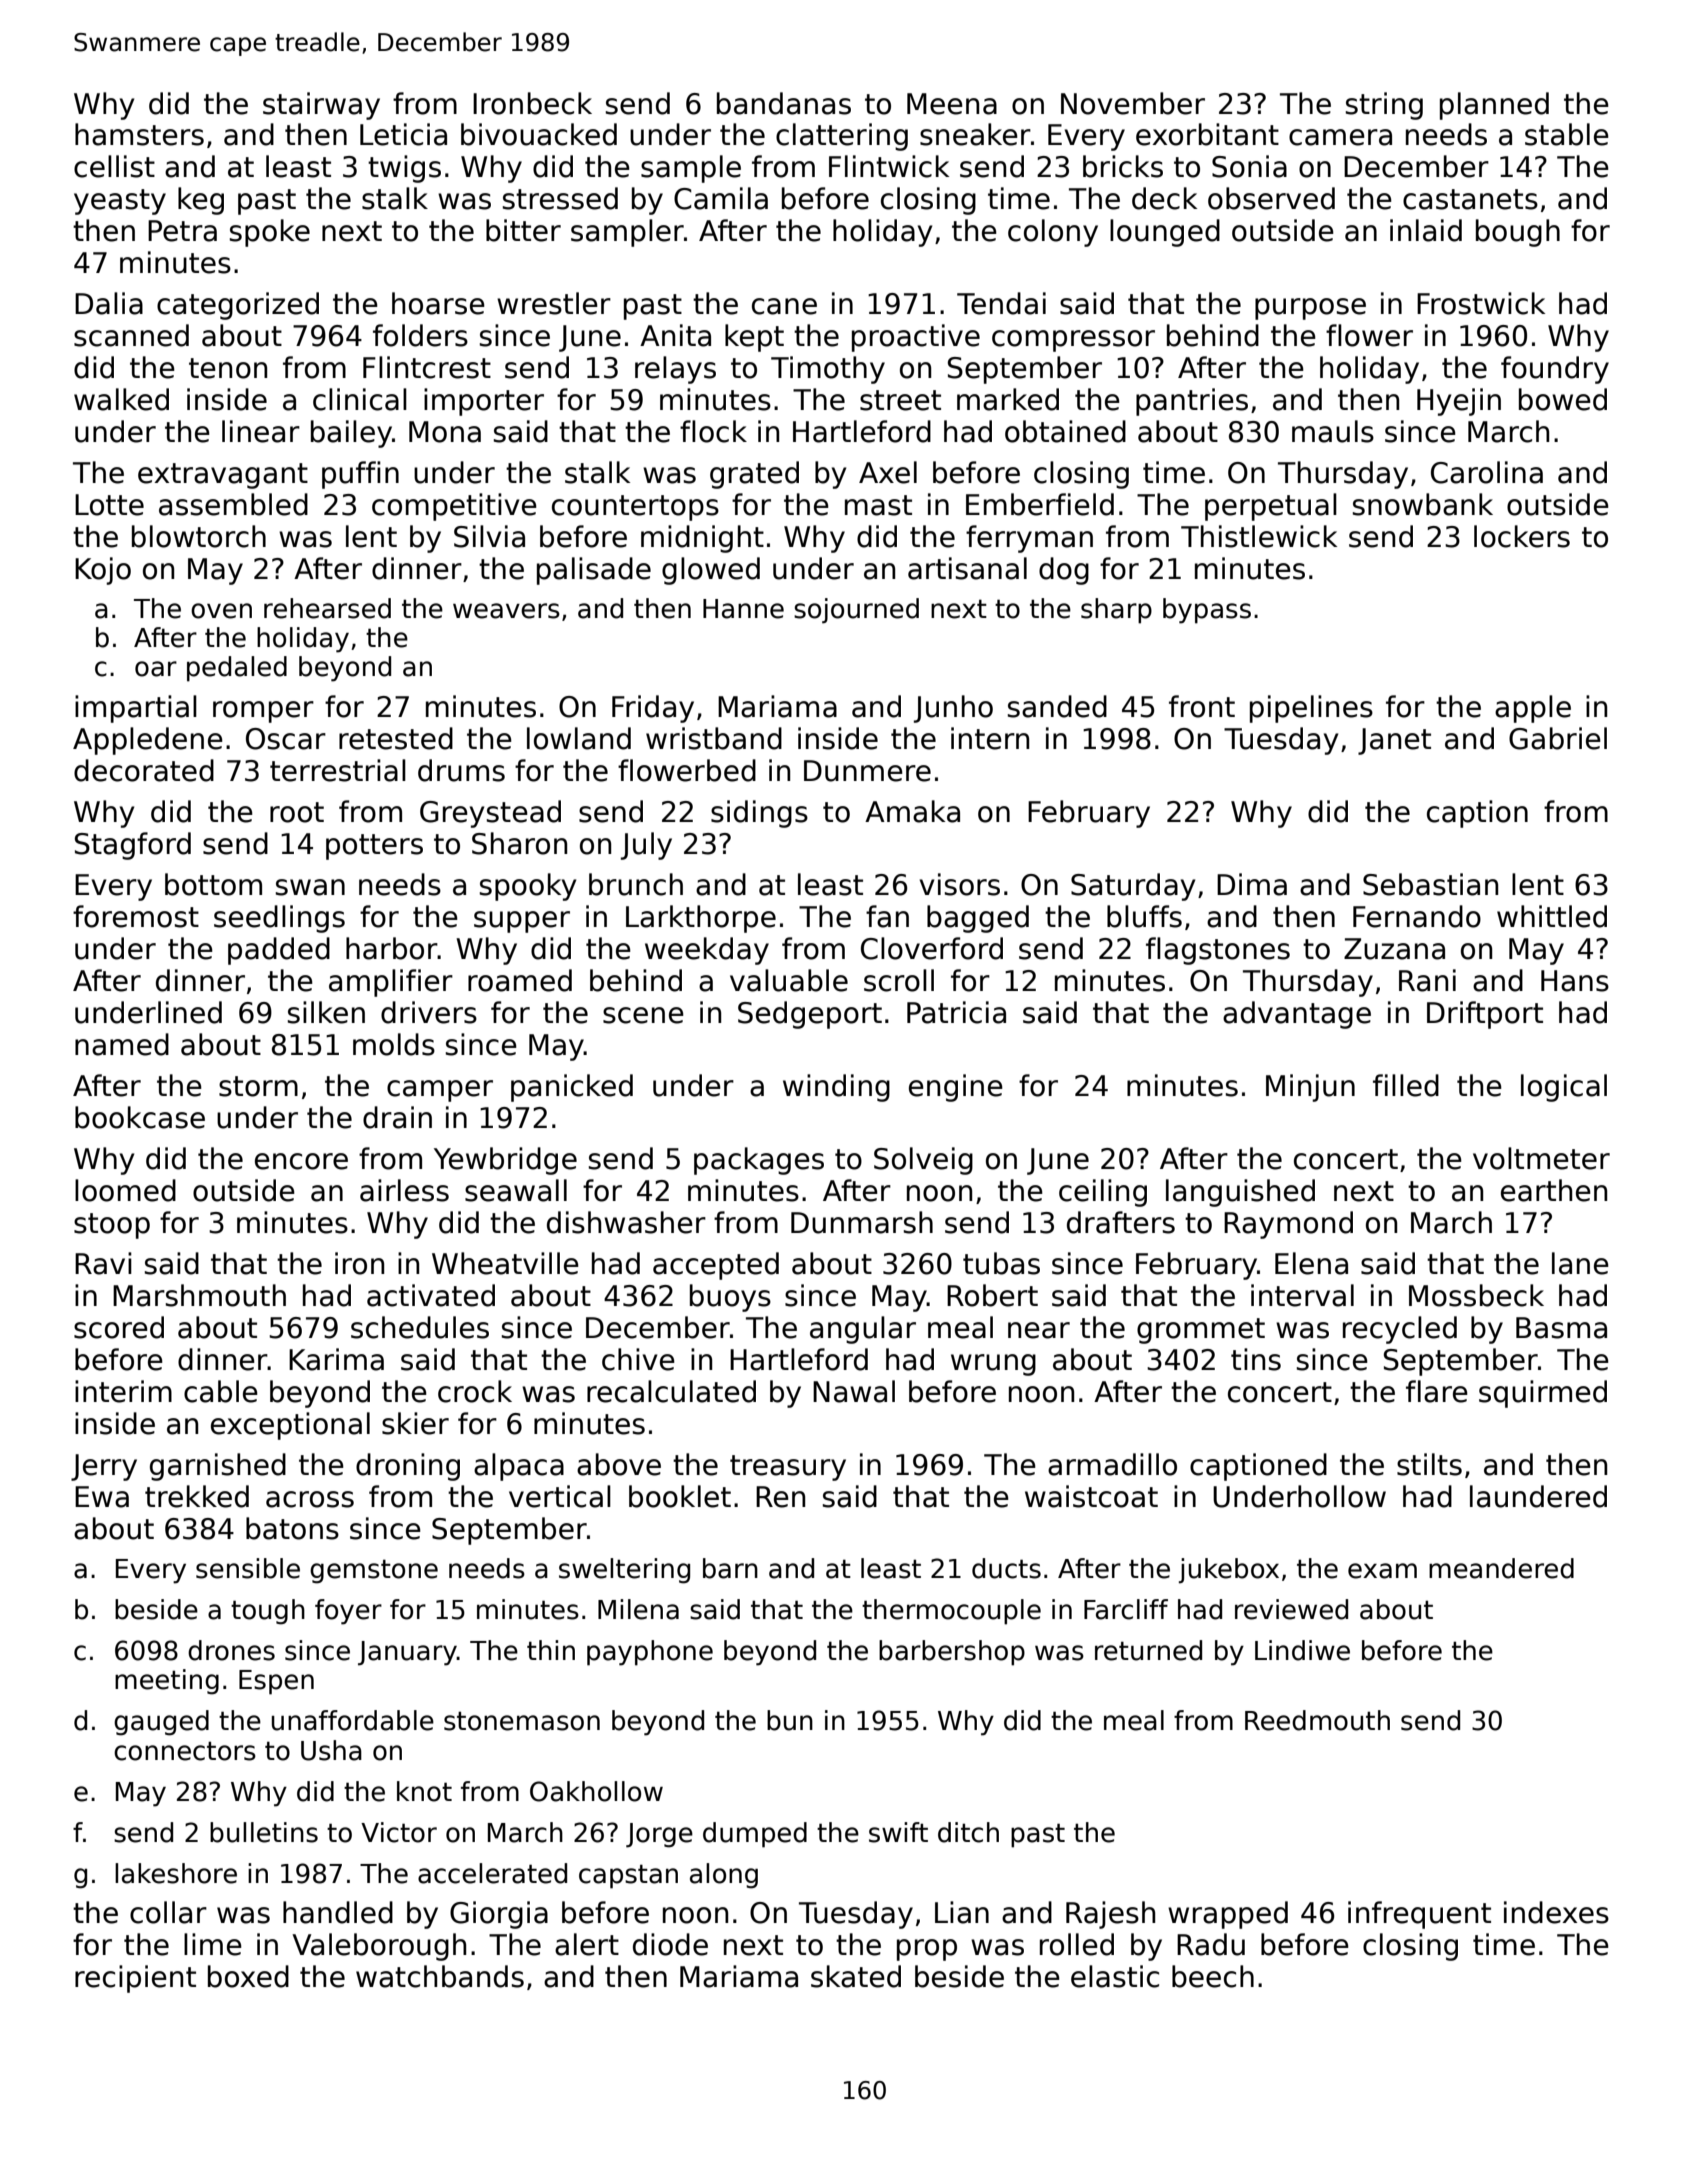  What do you see at coordinates (276, 1682) in the document?
I see `Espen` at bounding box center [276, 1682].
